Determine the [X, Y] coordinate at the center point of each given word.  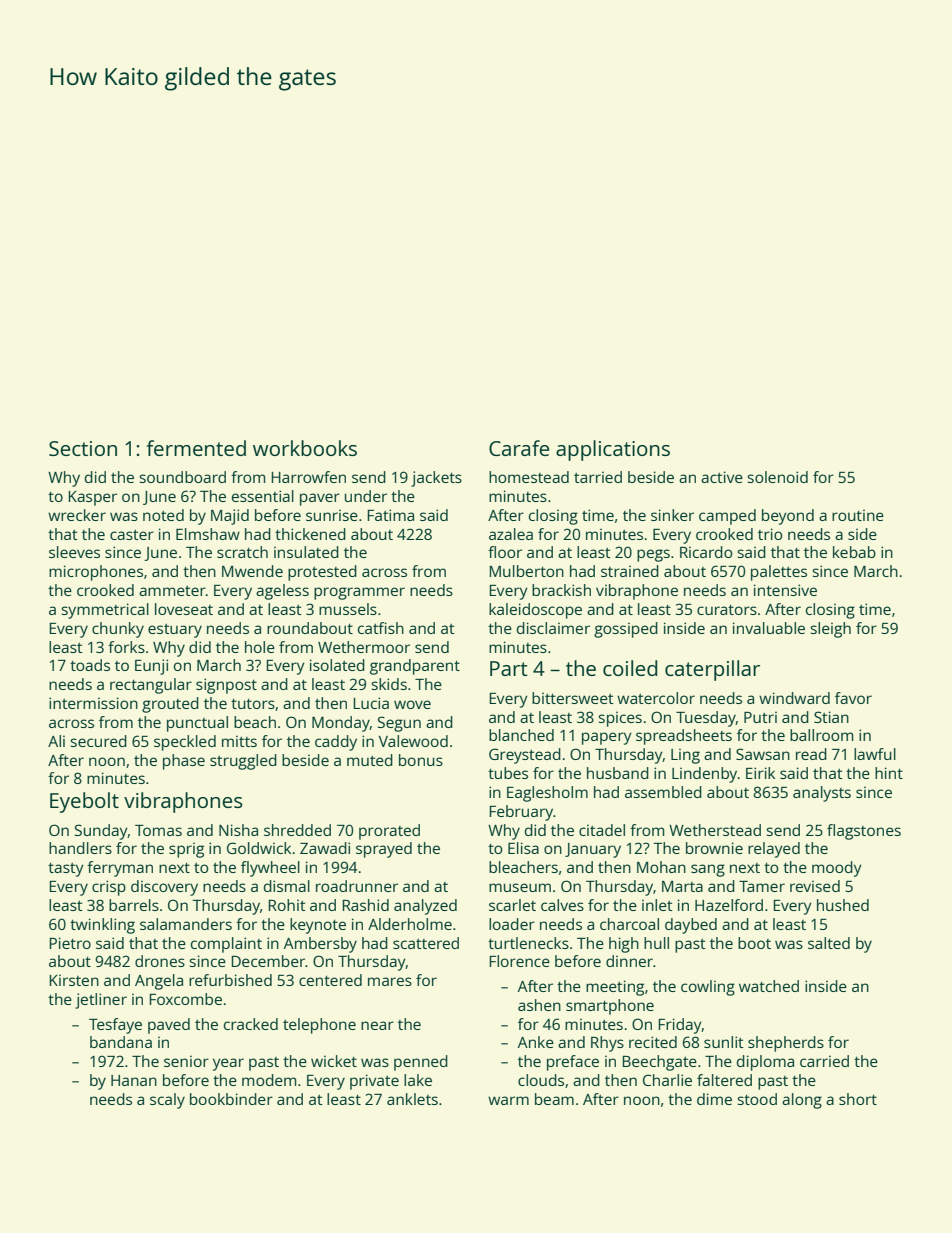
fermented [196, 448]
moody [837, 869]
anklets [412, 1099]
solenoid [777, 477]
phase [184, 762]
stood [757, 1099]
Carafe [519, 448]
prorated [389, 832]
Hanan [134, 1080]
